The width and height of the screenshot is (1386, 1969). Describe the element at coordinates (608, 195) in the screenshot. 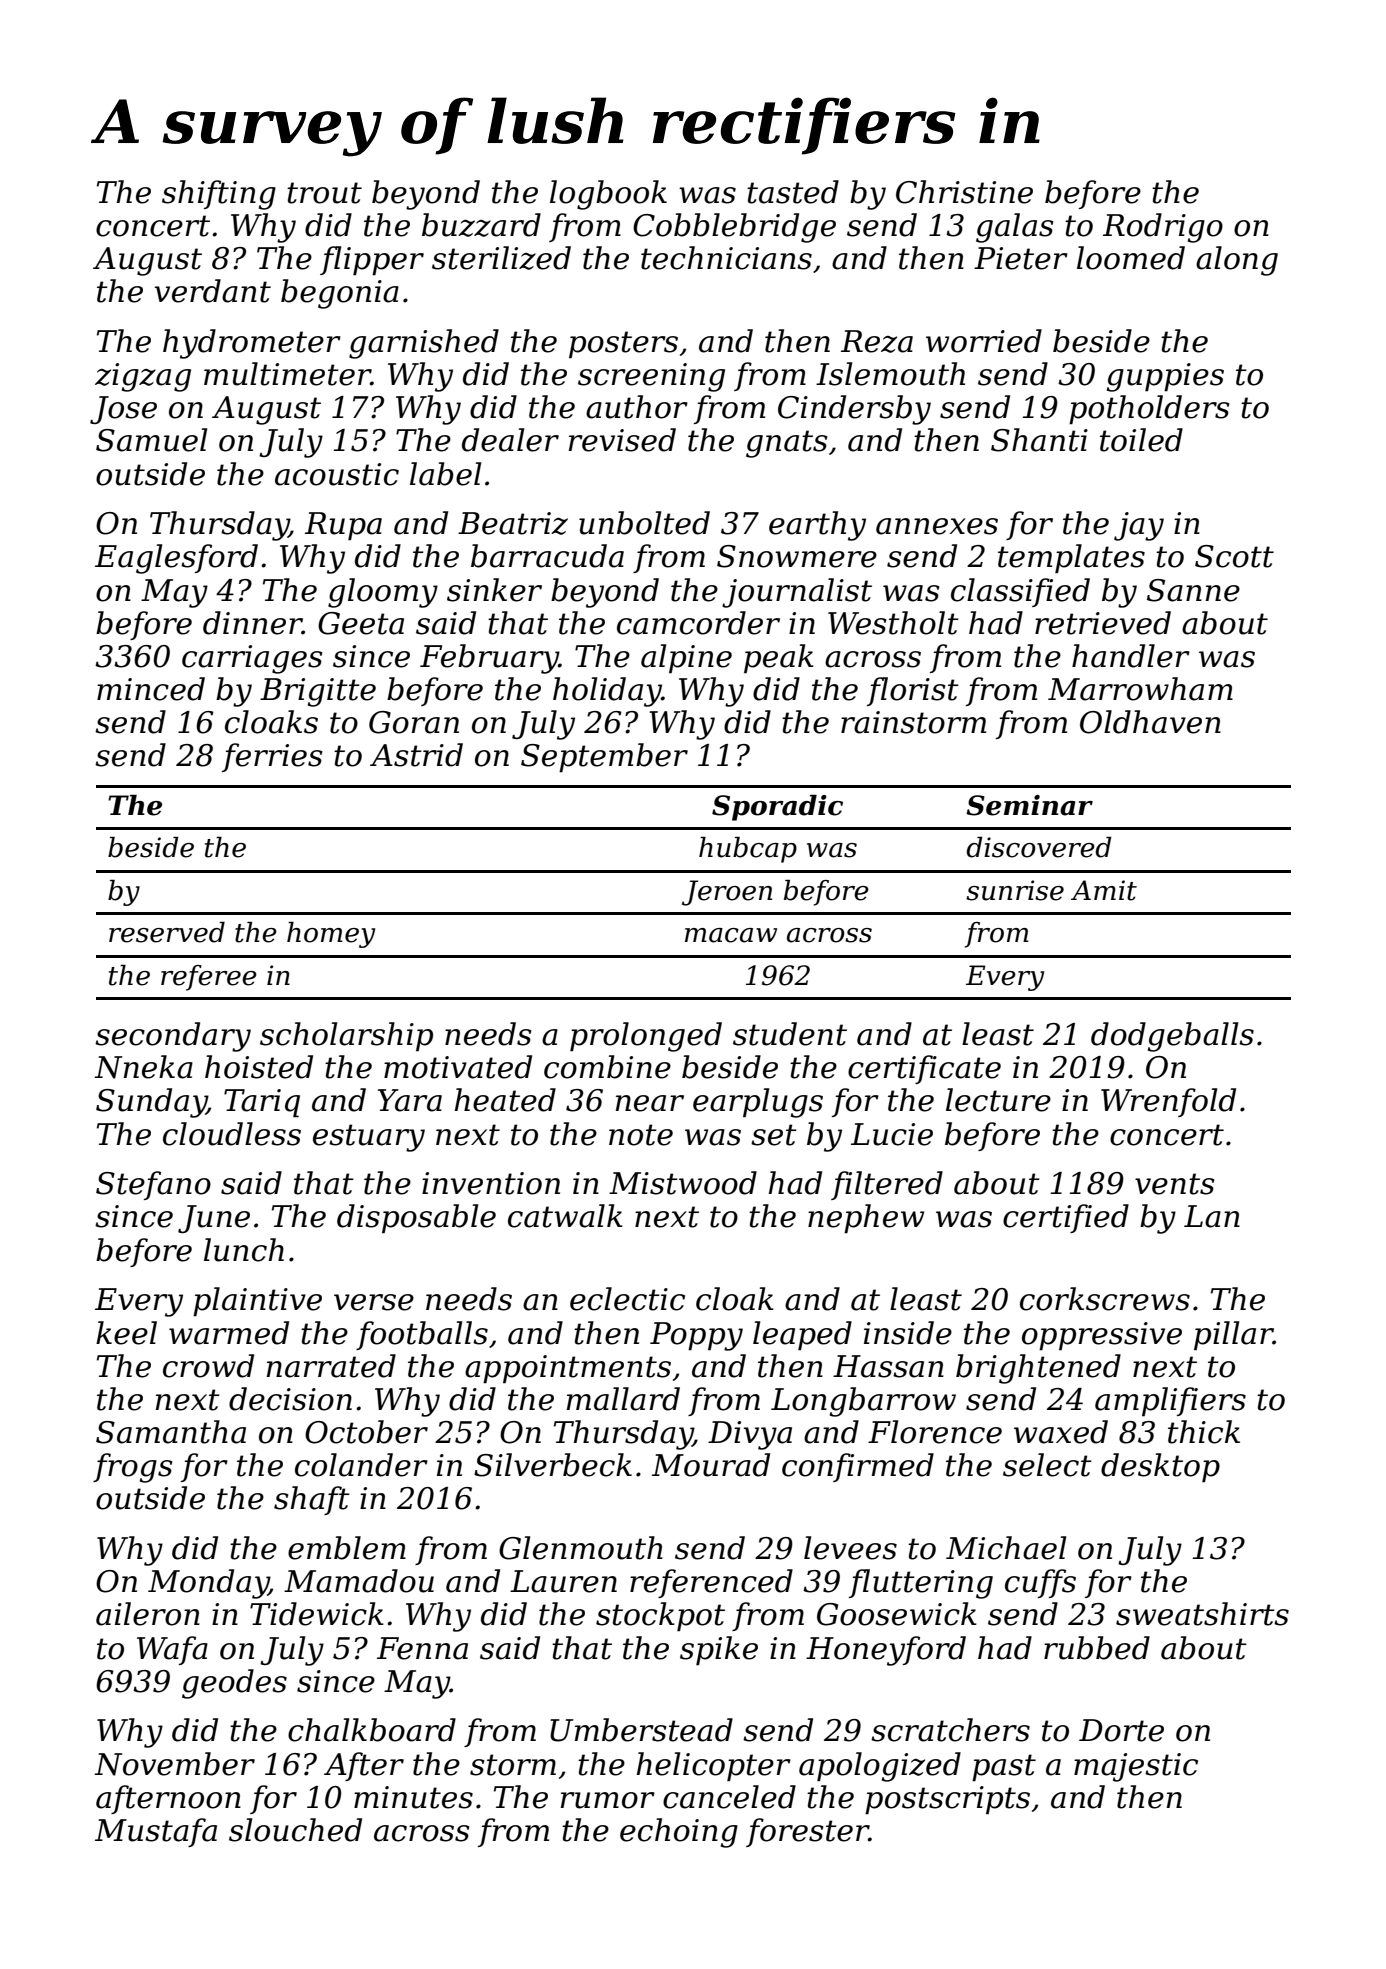

I see `logbook` at that location.
